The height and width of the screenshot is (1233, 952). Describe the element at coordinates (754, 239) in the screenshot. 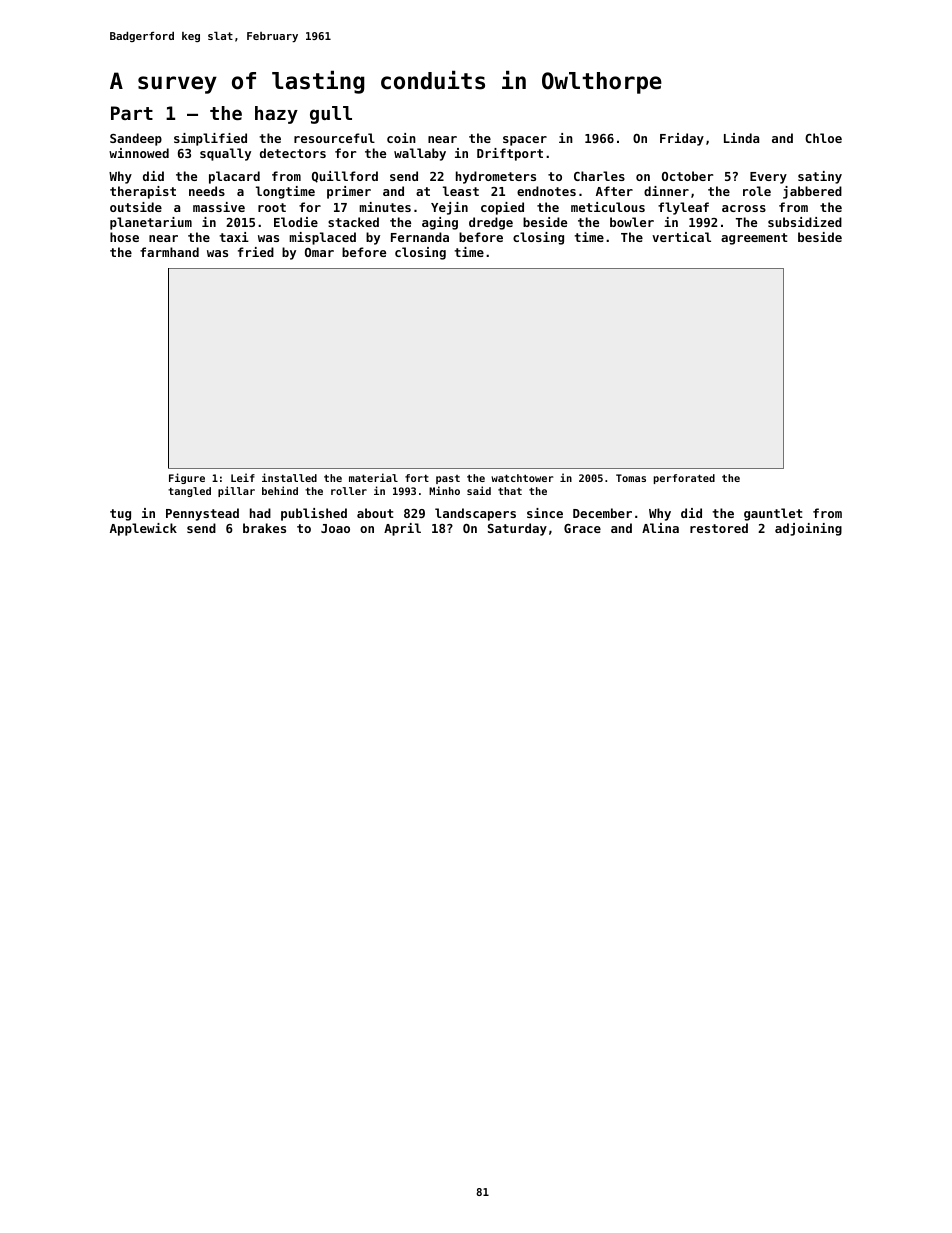

I see `agreement` at that location.
